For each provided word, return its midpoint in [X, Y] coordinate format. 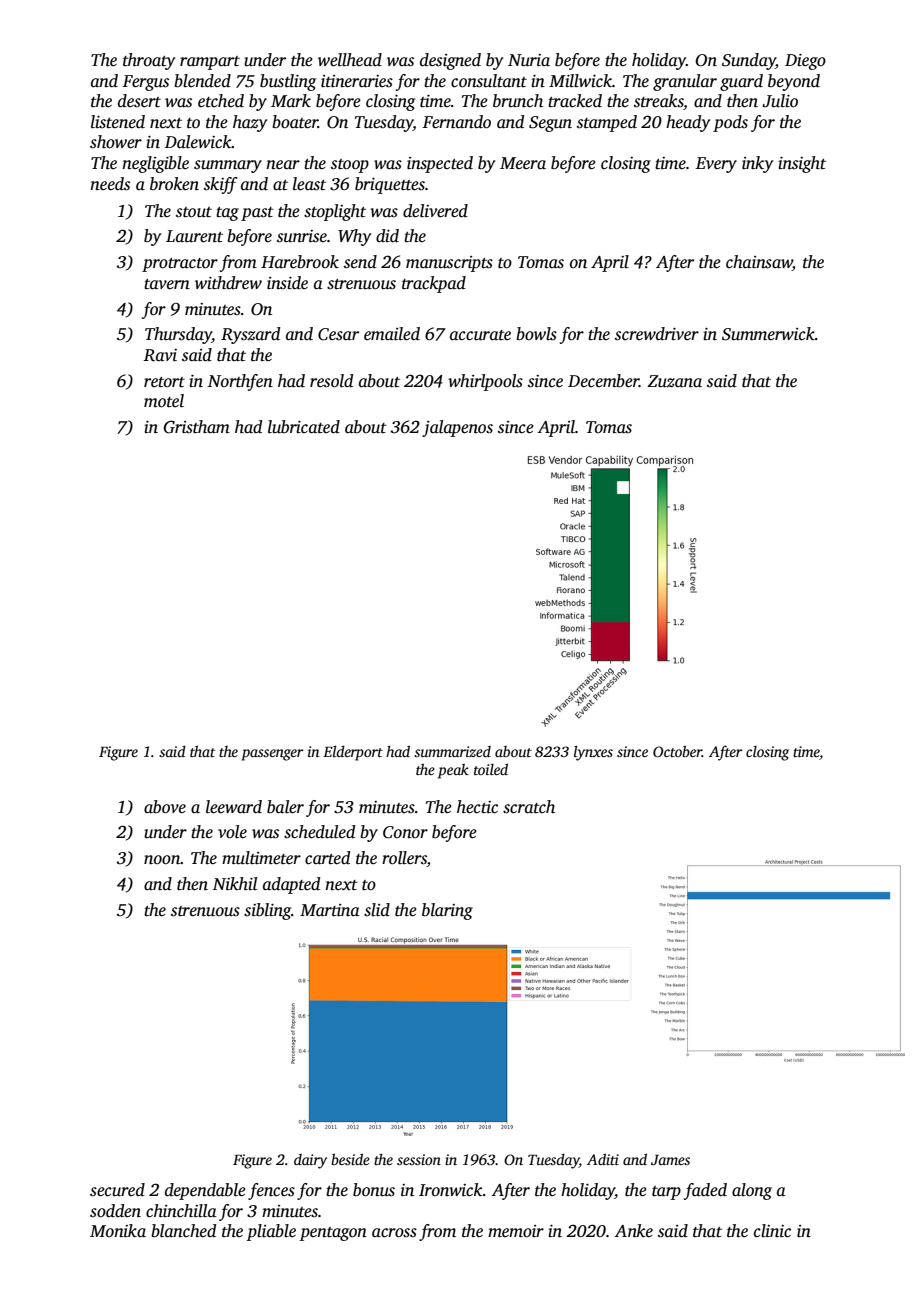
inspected [440, 164]
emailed [392, 334]
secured [117, 1190]
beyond [794, 82]
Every [716, 165]
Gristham [197, 427]
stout [194, 212]
